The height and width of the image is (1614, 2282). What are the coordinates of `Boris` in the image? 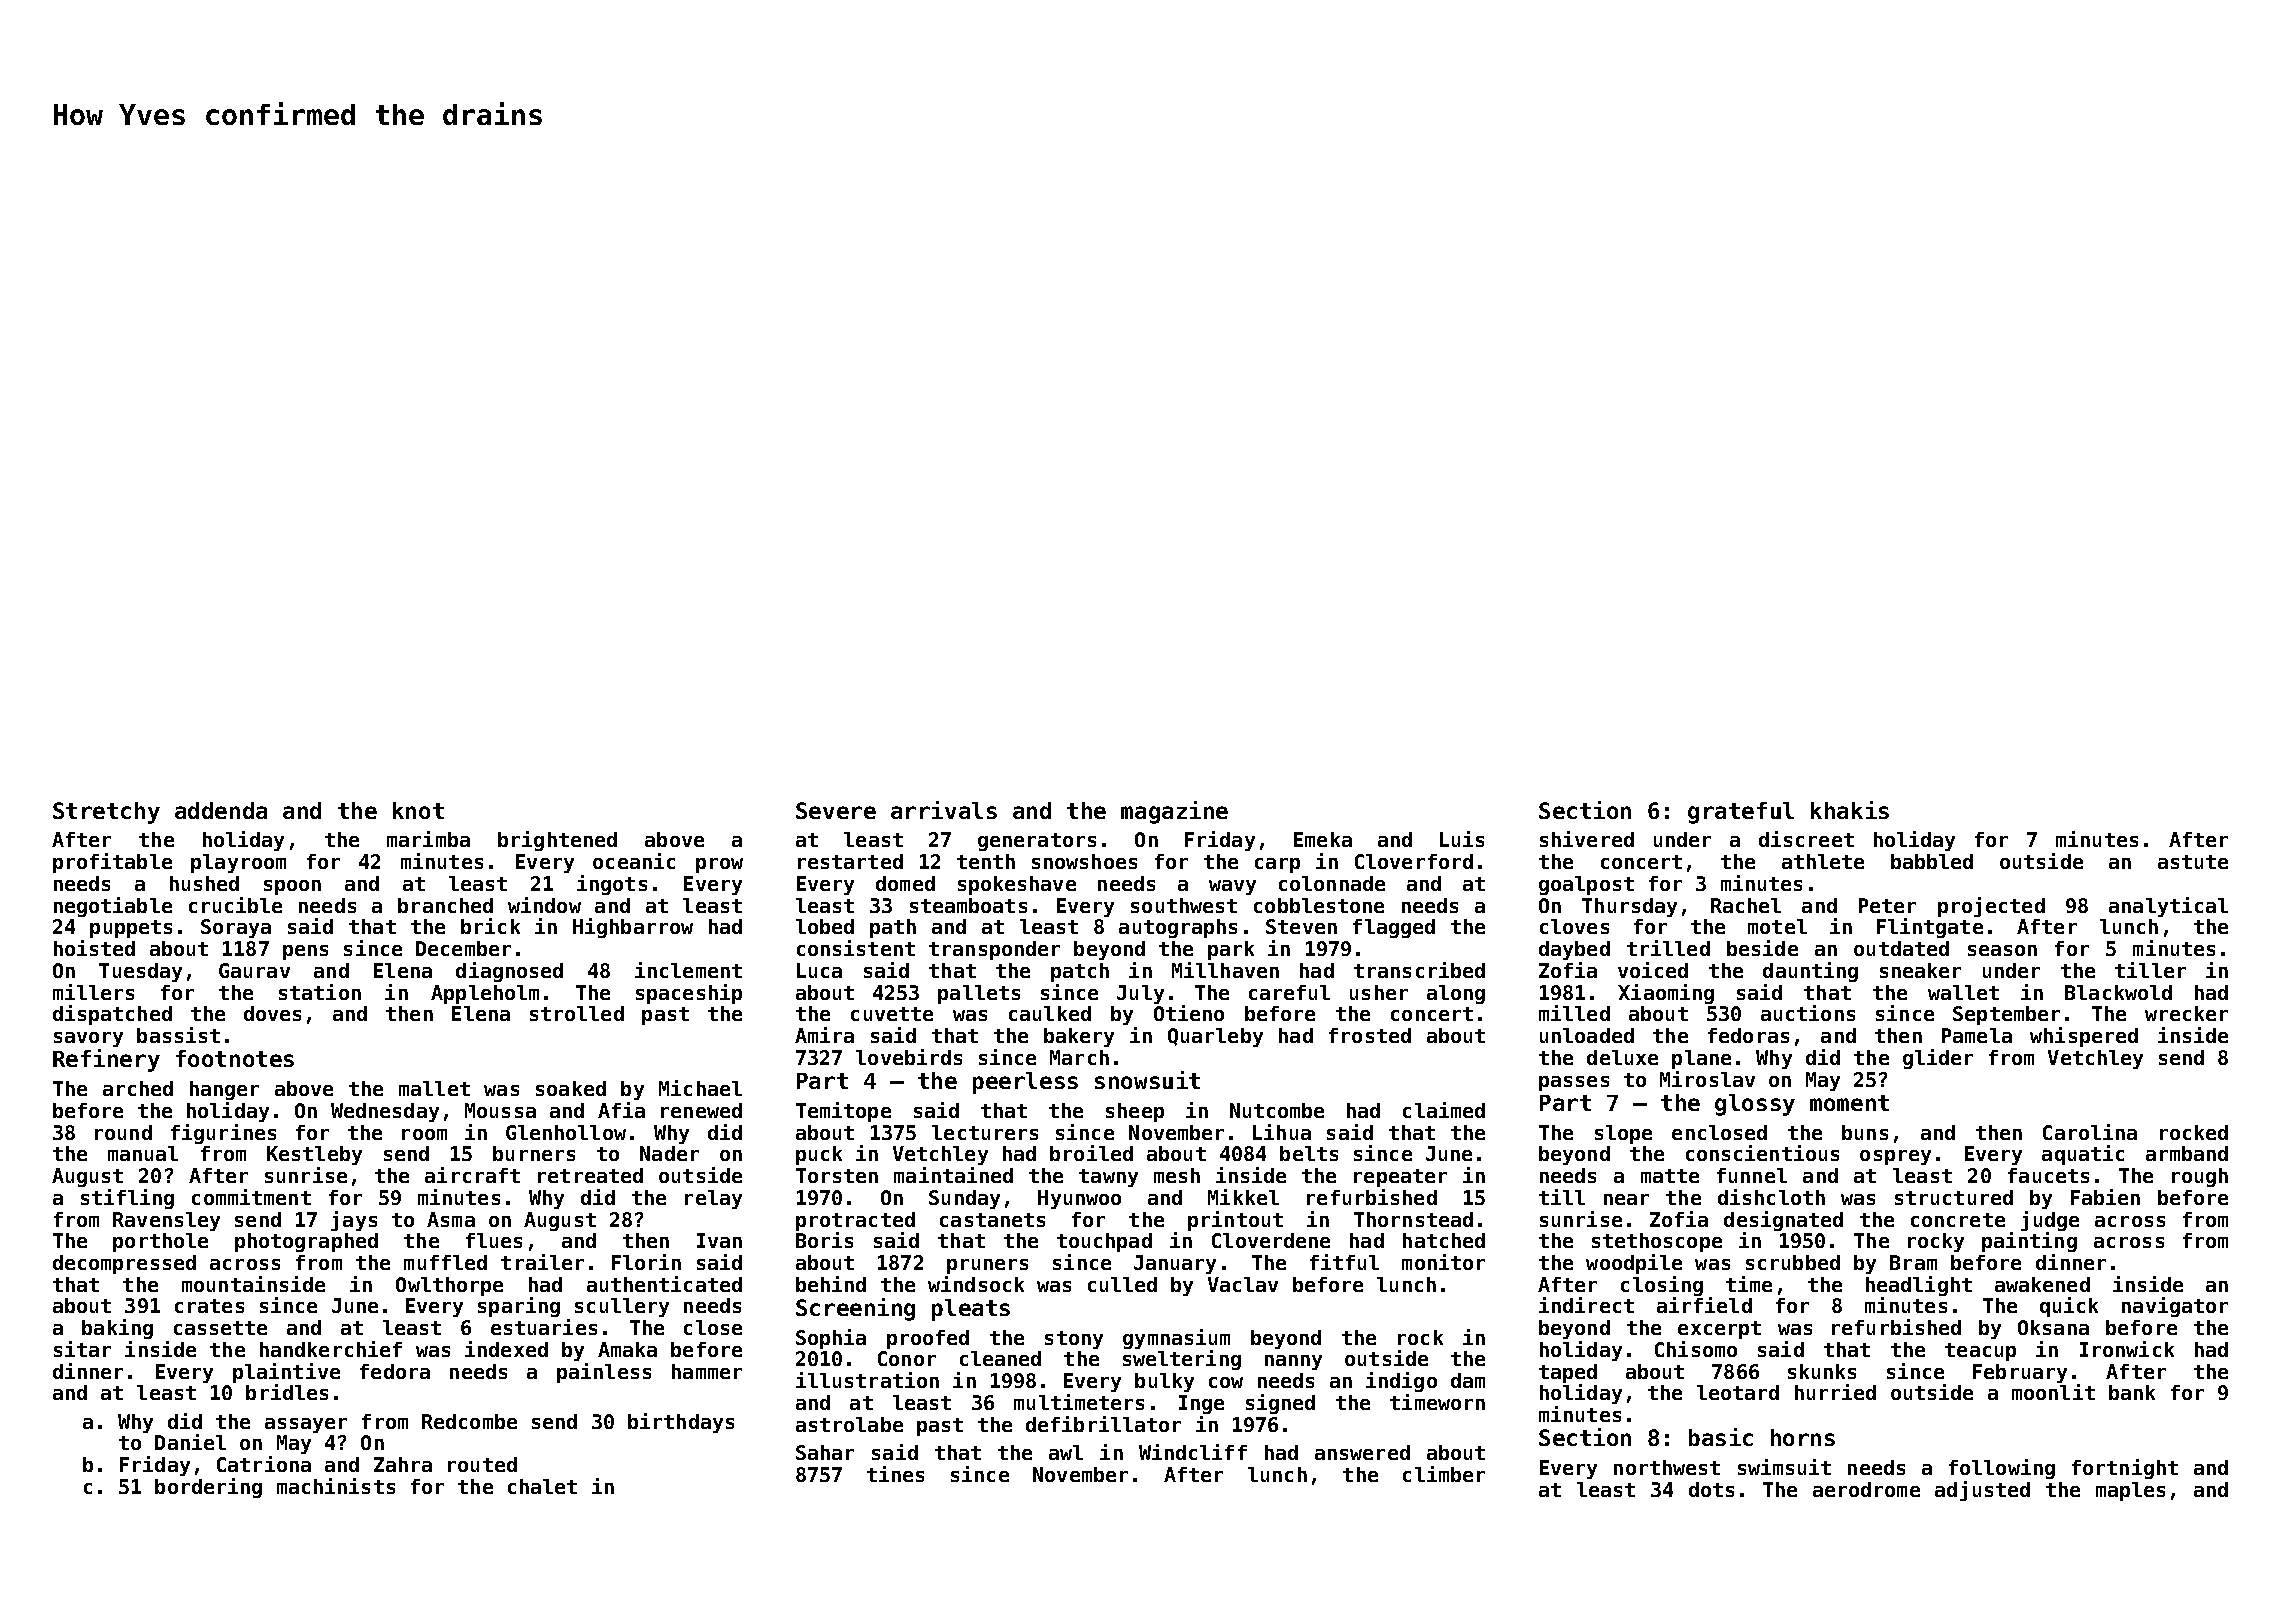 It's located at (824, 1240).
